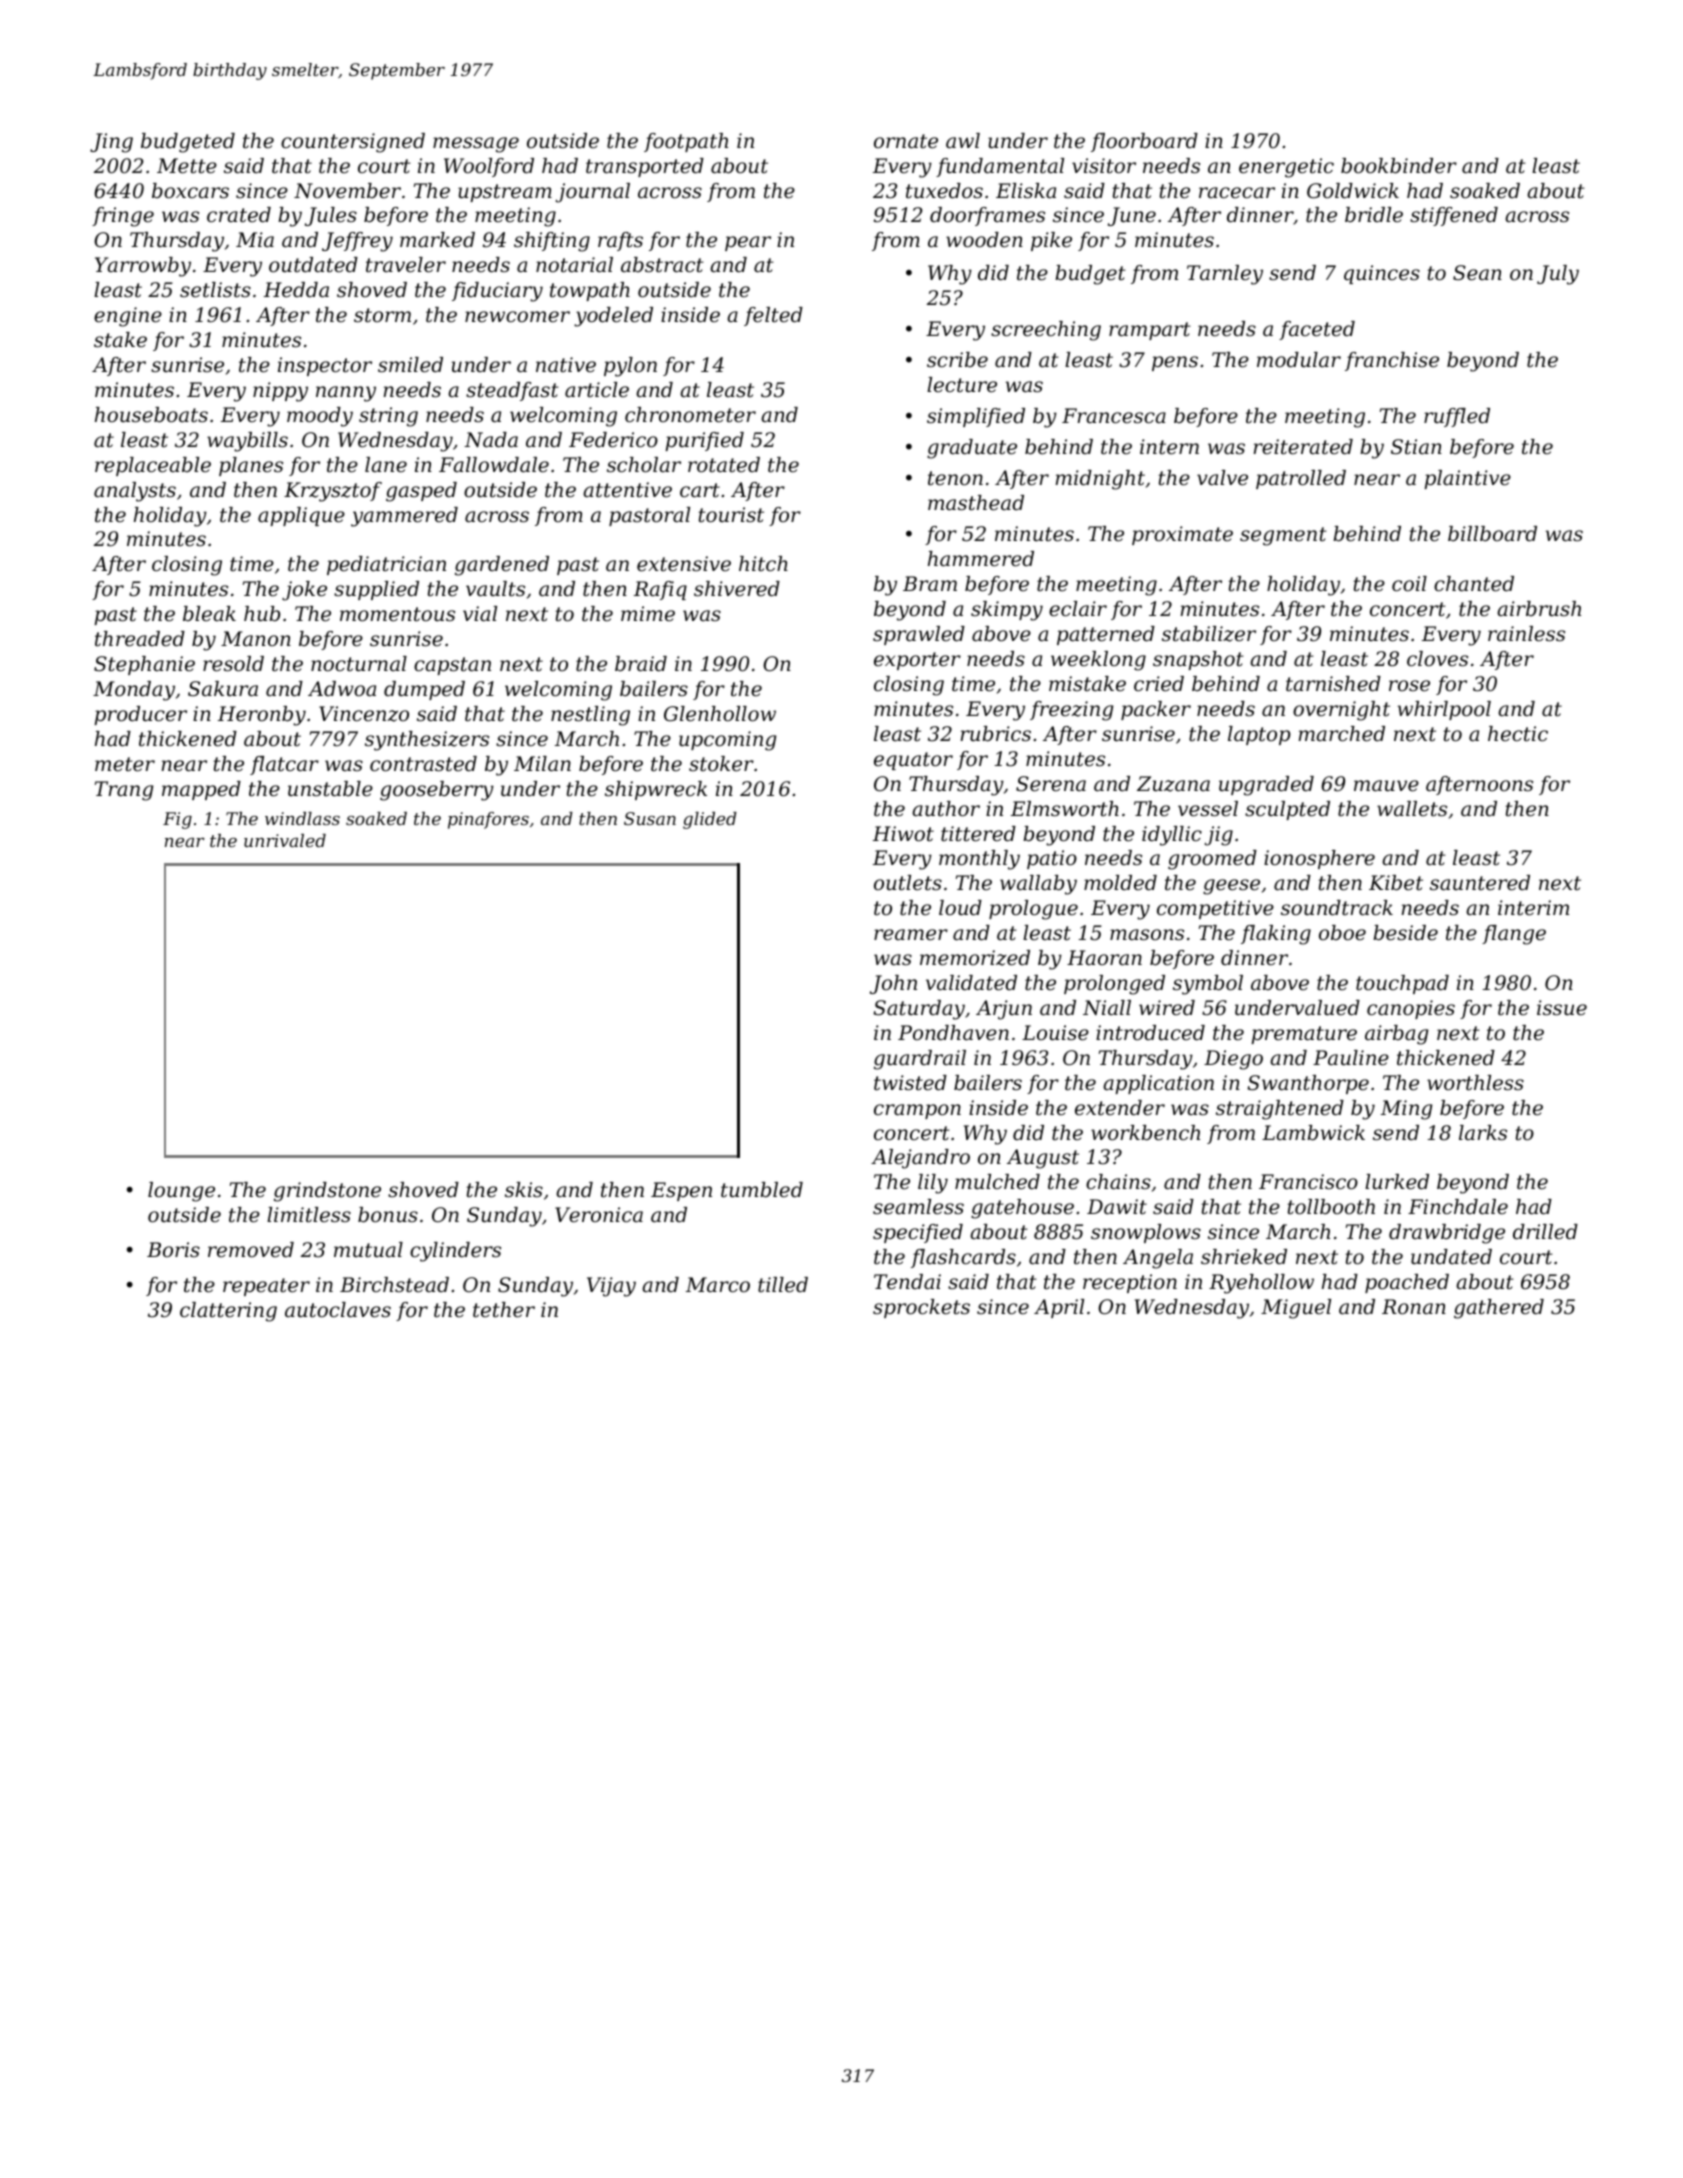 This screenshot has height=2178, width=1683. What do you see at coordinates (686, 142) in the screenshot?
I see `footpath` at bounding box center [686, 142].
